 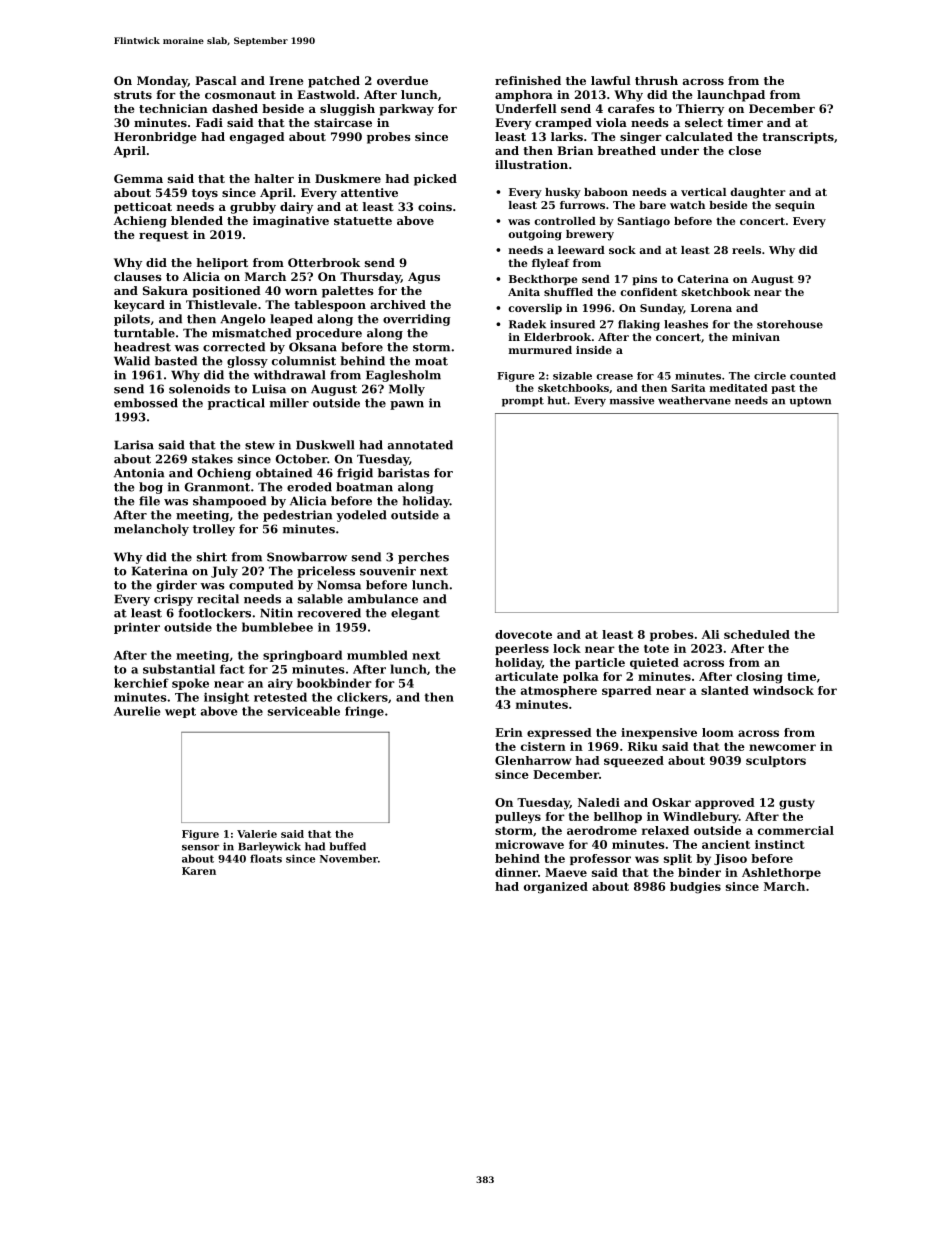 I want to click on heliport, so click(x=222, y=264).
